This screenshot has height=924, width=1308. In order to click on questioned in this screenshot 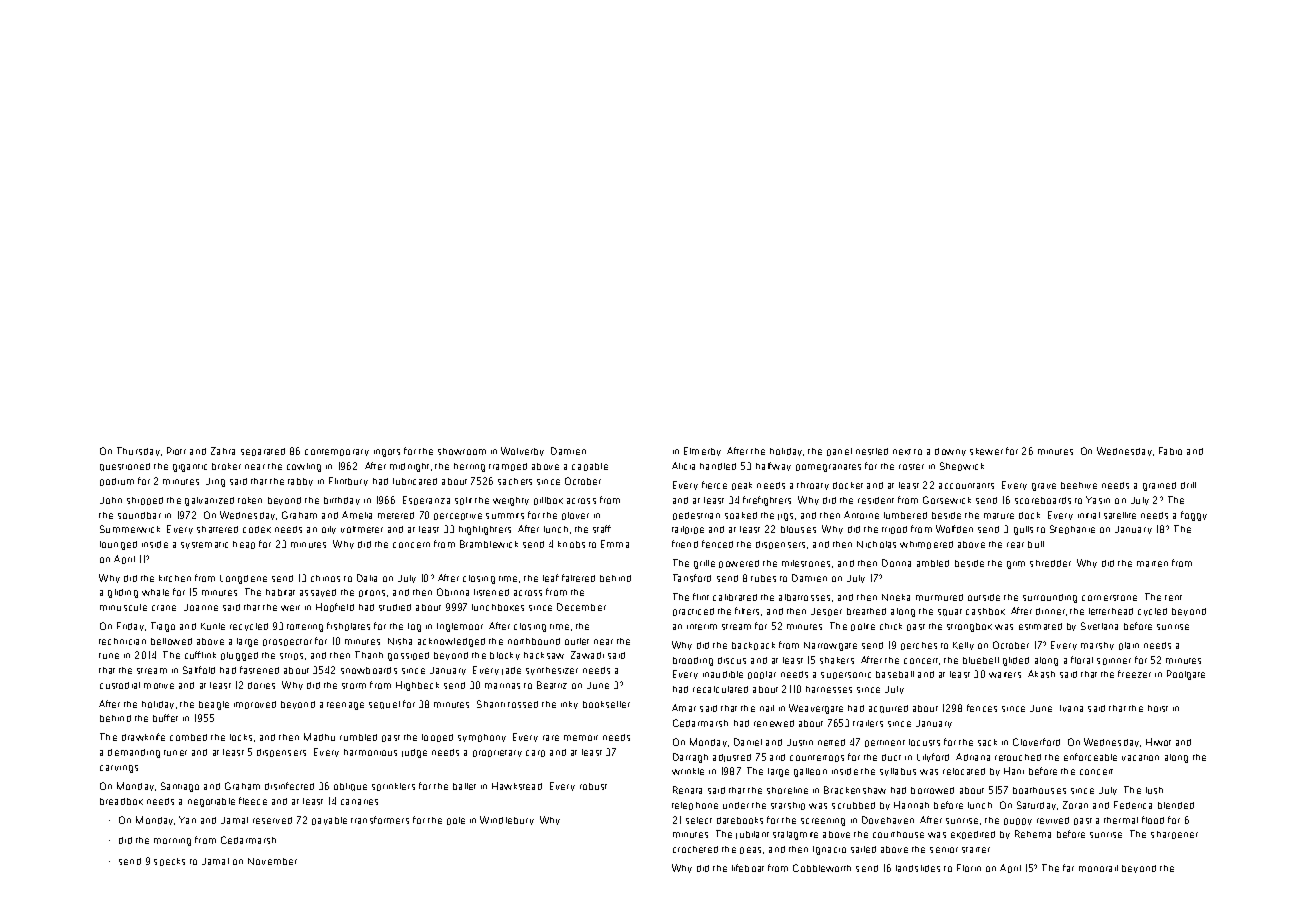, I will do `click(125, 467)`.
